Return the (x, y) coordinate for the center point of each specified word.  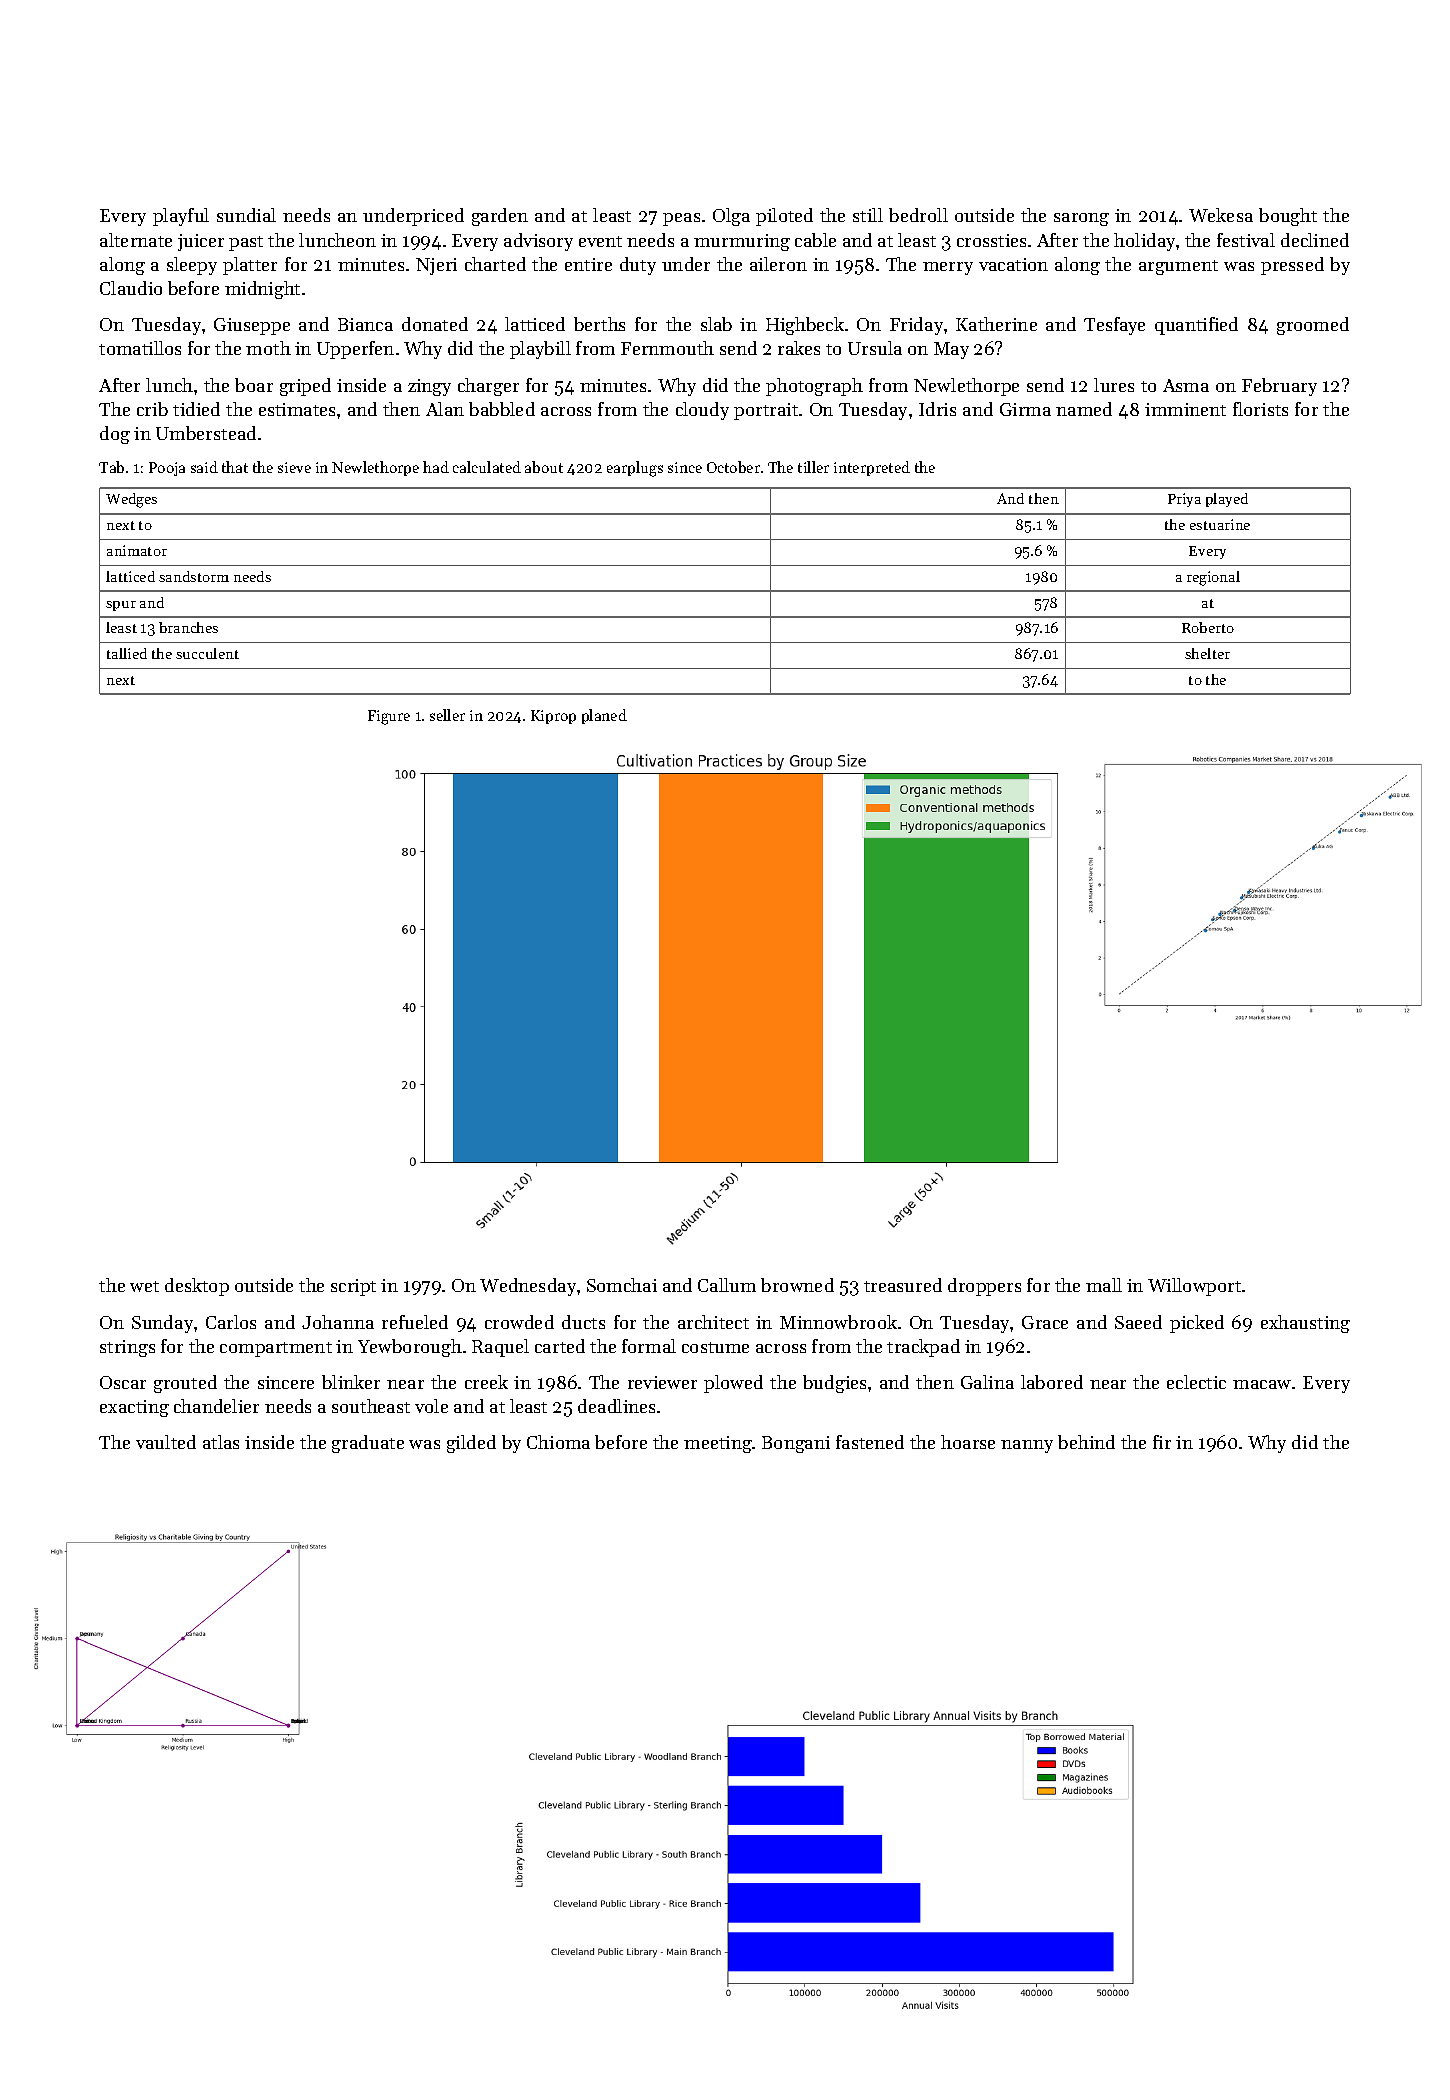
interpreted (872, 468)
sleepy (192, 266)
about (544, 467)
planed (604, 716)
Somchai (622, 1285)
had (436, 467)
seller (447, 715)
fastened (870, 1442)
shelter (1207, 653)
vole (431, 1406)
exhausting (1305, 1324)
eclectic (1196, 1382)
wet (144, 1286)
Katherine (996, 324)
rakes (799, 348)
